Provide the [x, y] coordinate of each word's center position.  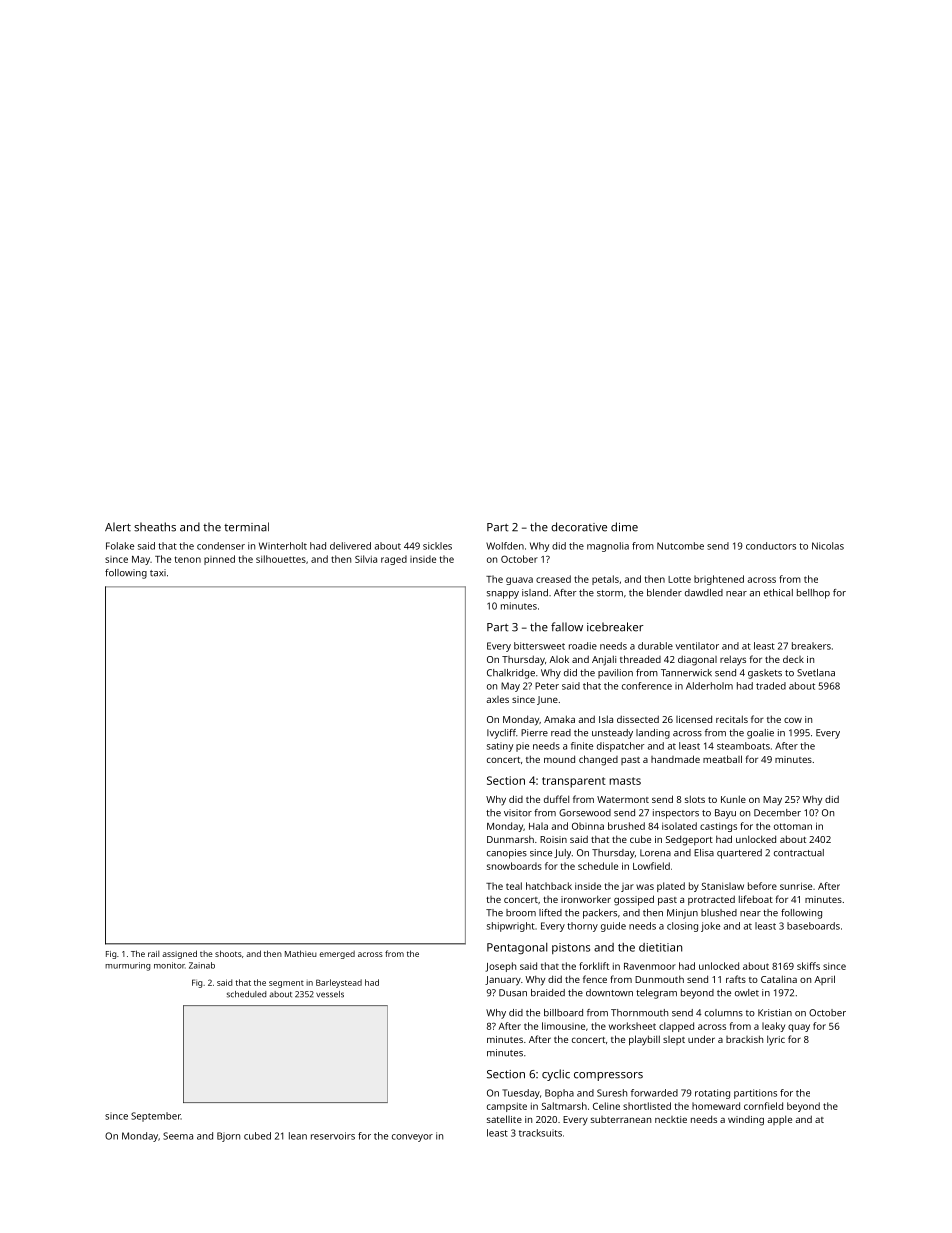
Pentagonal [517, 949]
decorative [579, 527]
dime [624, 527]
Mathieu [301, 953]
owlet [747, 993]
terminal [246, 527]
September [156, 1117]
